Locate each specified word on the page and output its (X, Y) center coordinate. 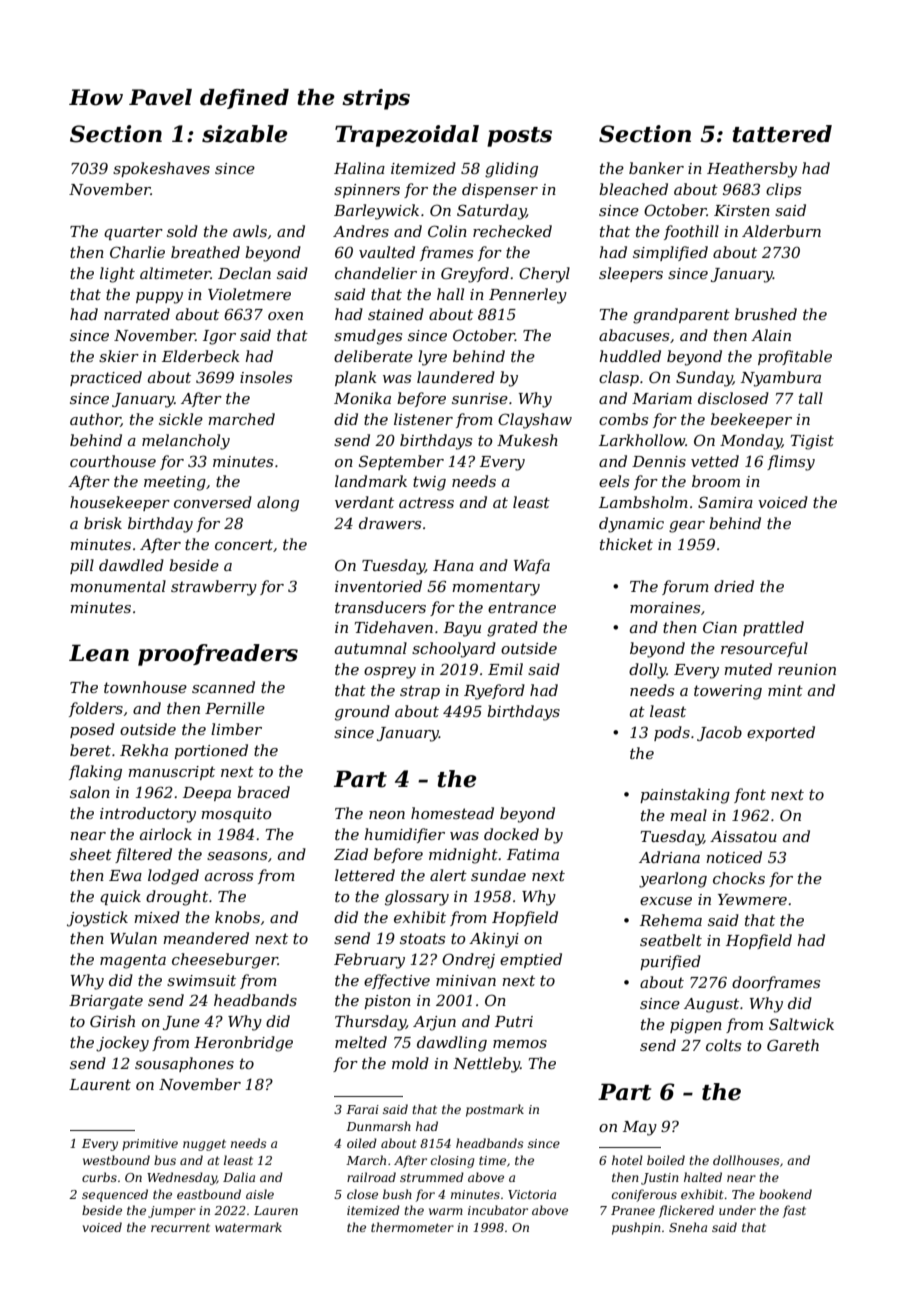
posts (519, 137)
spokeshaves (161, 169)
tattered (782, 134)
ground (362, 713)
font (750, 795)
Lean (99, 653)
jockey (122, 1044)
